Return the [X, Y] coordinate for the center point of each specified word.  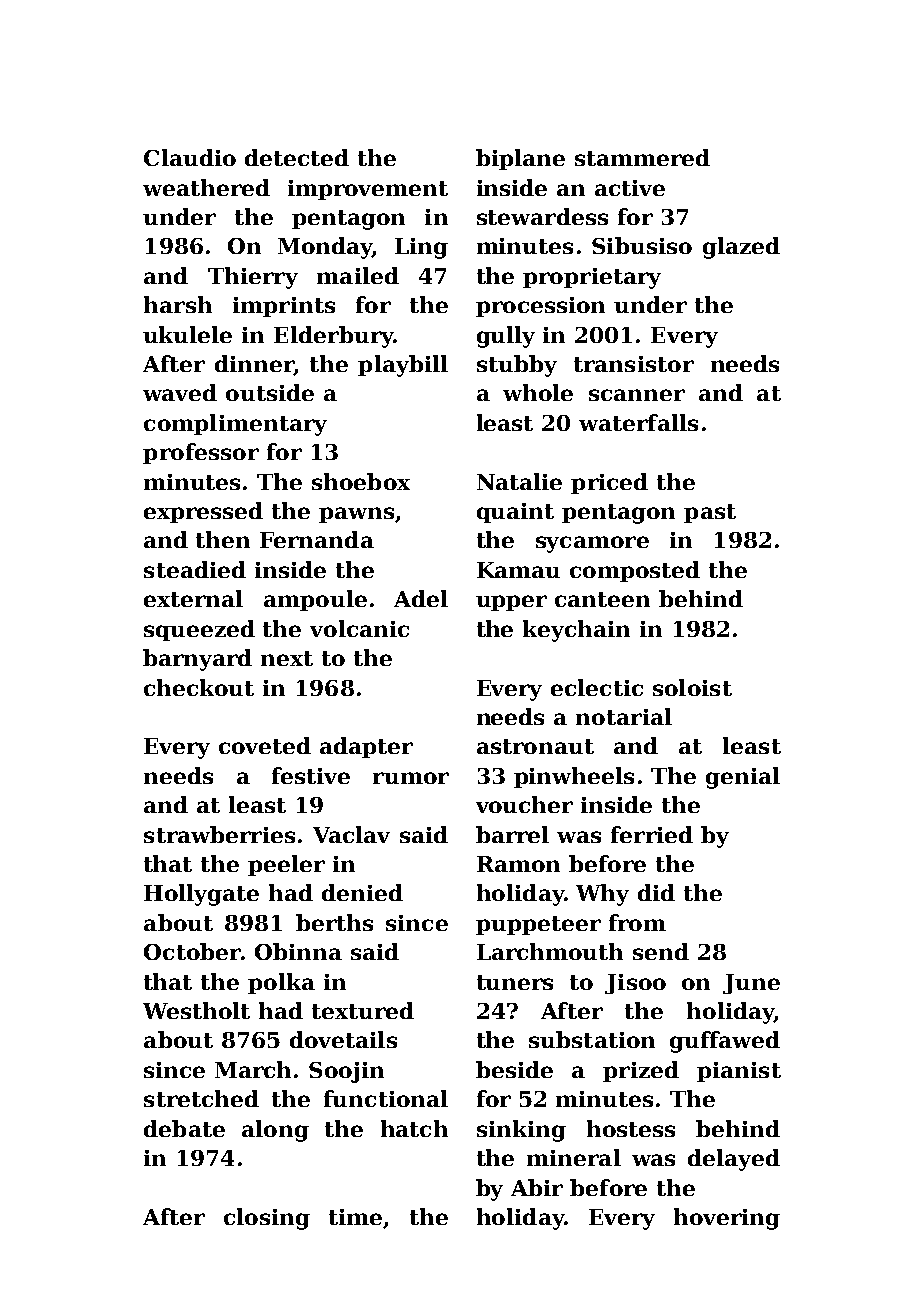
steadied [195, 569]
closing [267, 1219]
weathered [206, 187]
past [710, 513]
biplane [520, 159]
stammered [642, 157]
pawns [356, 515]
